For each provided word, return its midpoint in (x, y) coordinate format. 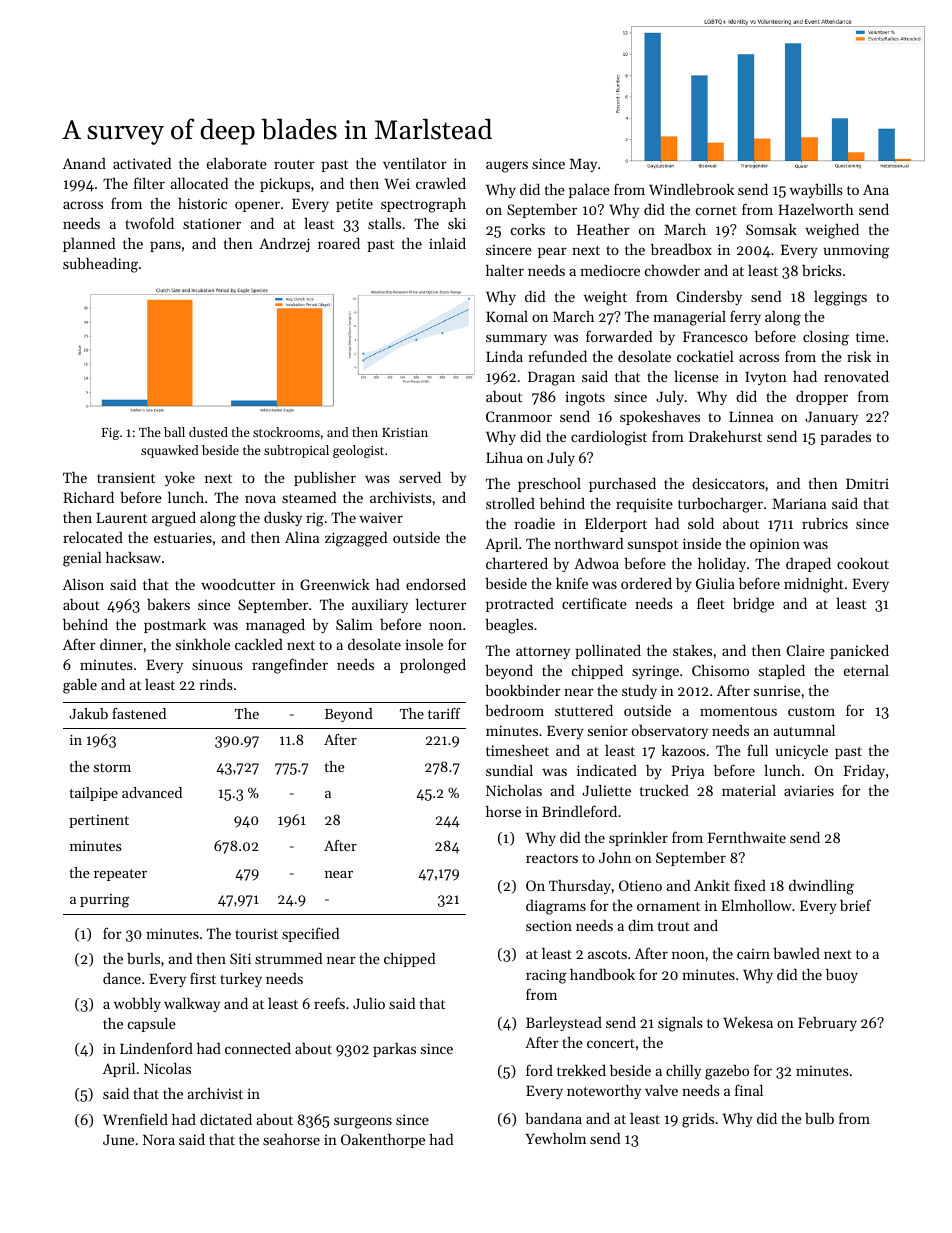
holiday (722, 565)
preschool (549, 485)
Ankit (712, 885)
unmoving (856, 251)
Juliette (606, 790)
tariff (444, 713)
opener (257, 206)
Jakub (88, 713)
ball (174, 432)
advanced (152, 792)
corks (528, 229)
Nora (159, 1139)
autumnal (804, 730)
